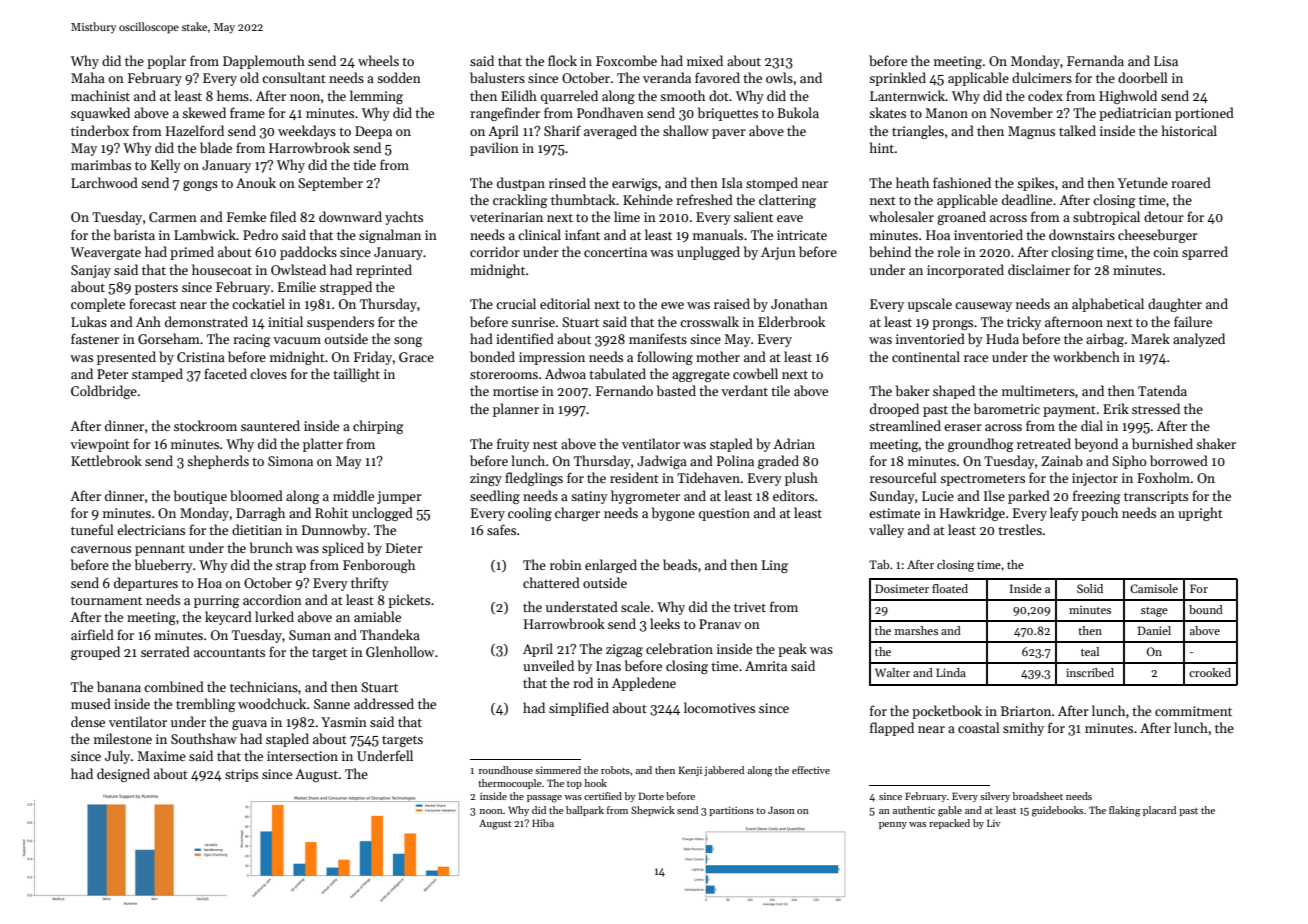  What do you see at coordinates (264, 62) in the image?
I see `Dapplemouth` at bounding box center [264, 62].
